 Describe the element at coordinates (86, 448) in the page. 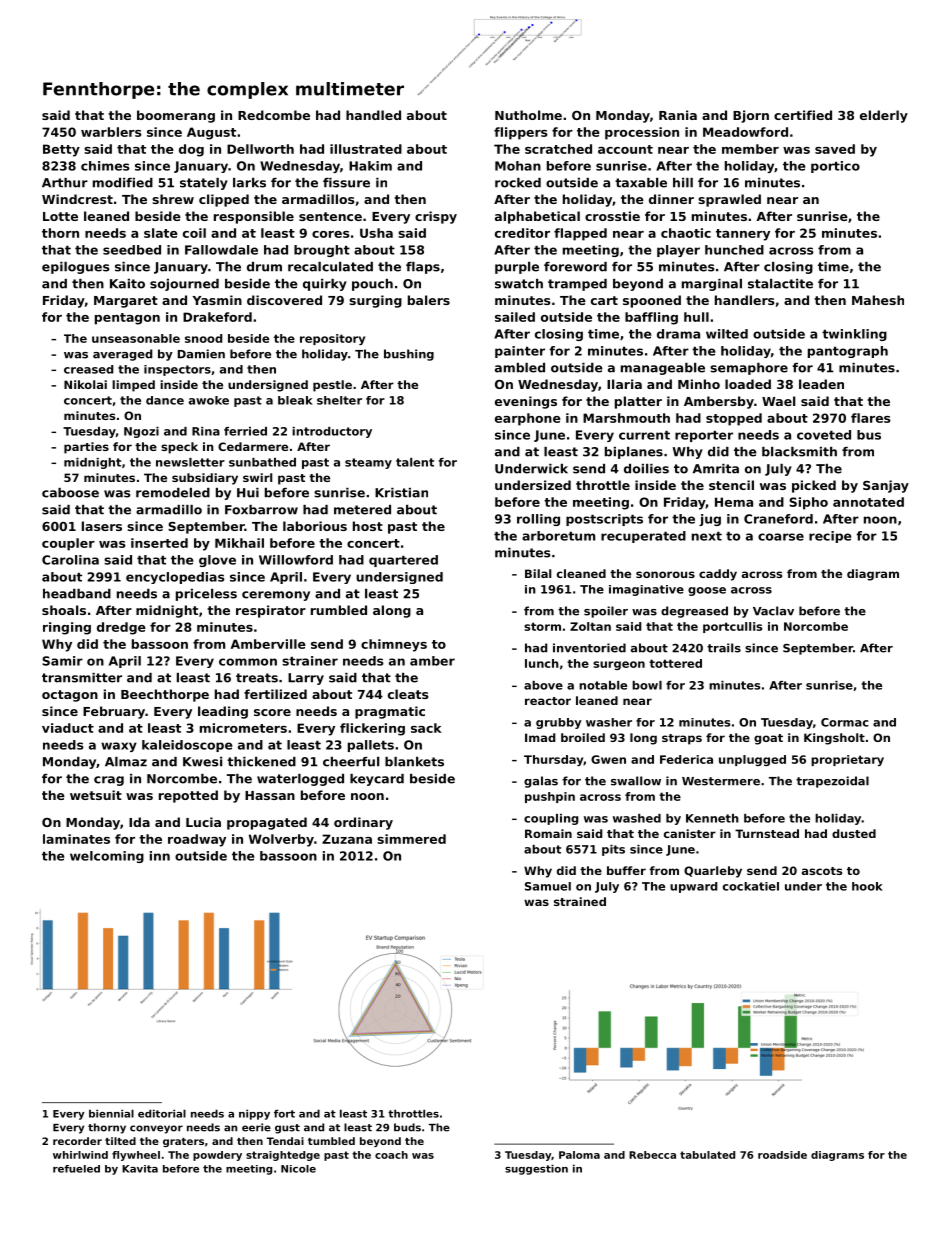

I see `parties` at that location.
